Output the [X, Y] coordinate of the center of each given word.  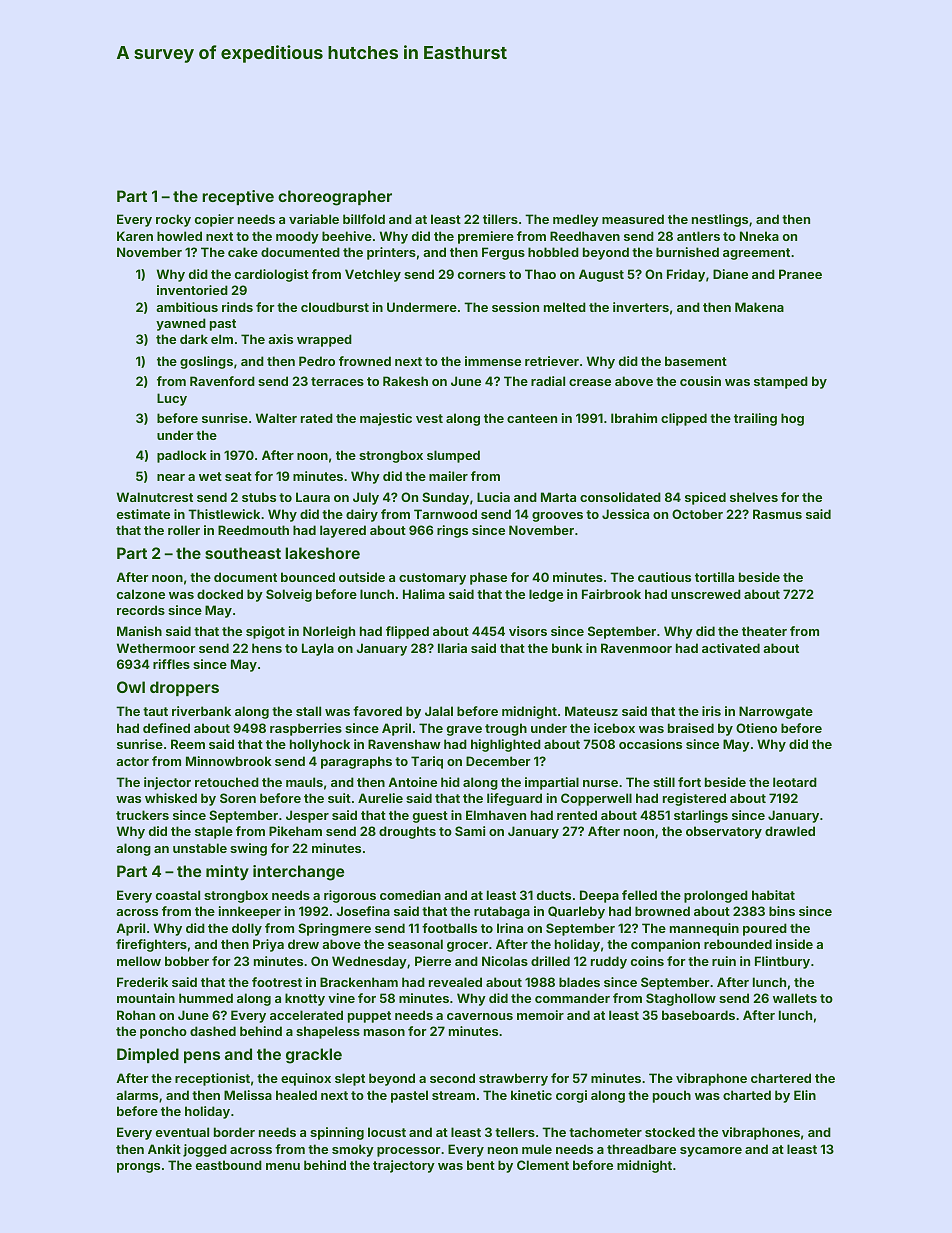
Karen [135, 236]
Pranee [800, 274]
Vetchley [373, 275]
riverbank [201, 711]
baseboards [698, 1015]
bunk [567, 648]
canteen [532, 418]
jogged [205, 1150]
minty [227, 872]
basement [696, 361]
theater [764, 631]
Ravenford [222, 381]
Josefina [363, 911]
